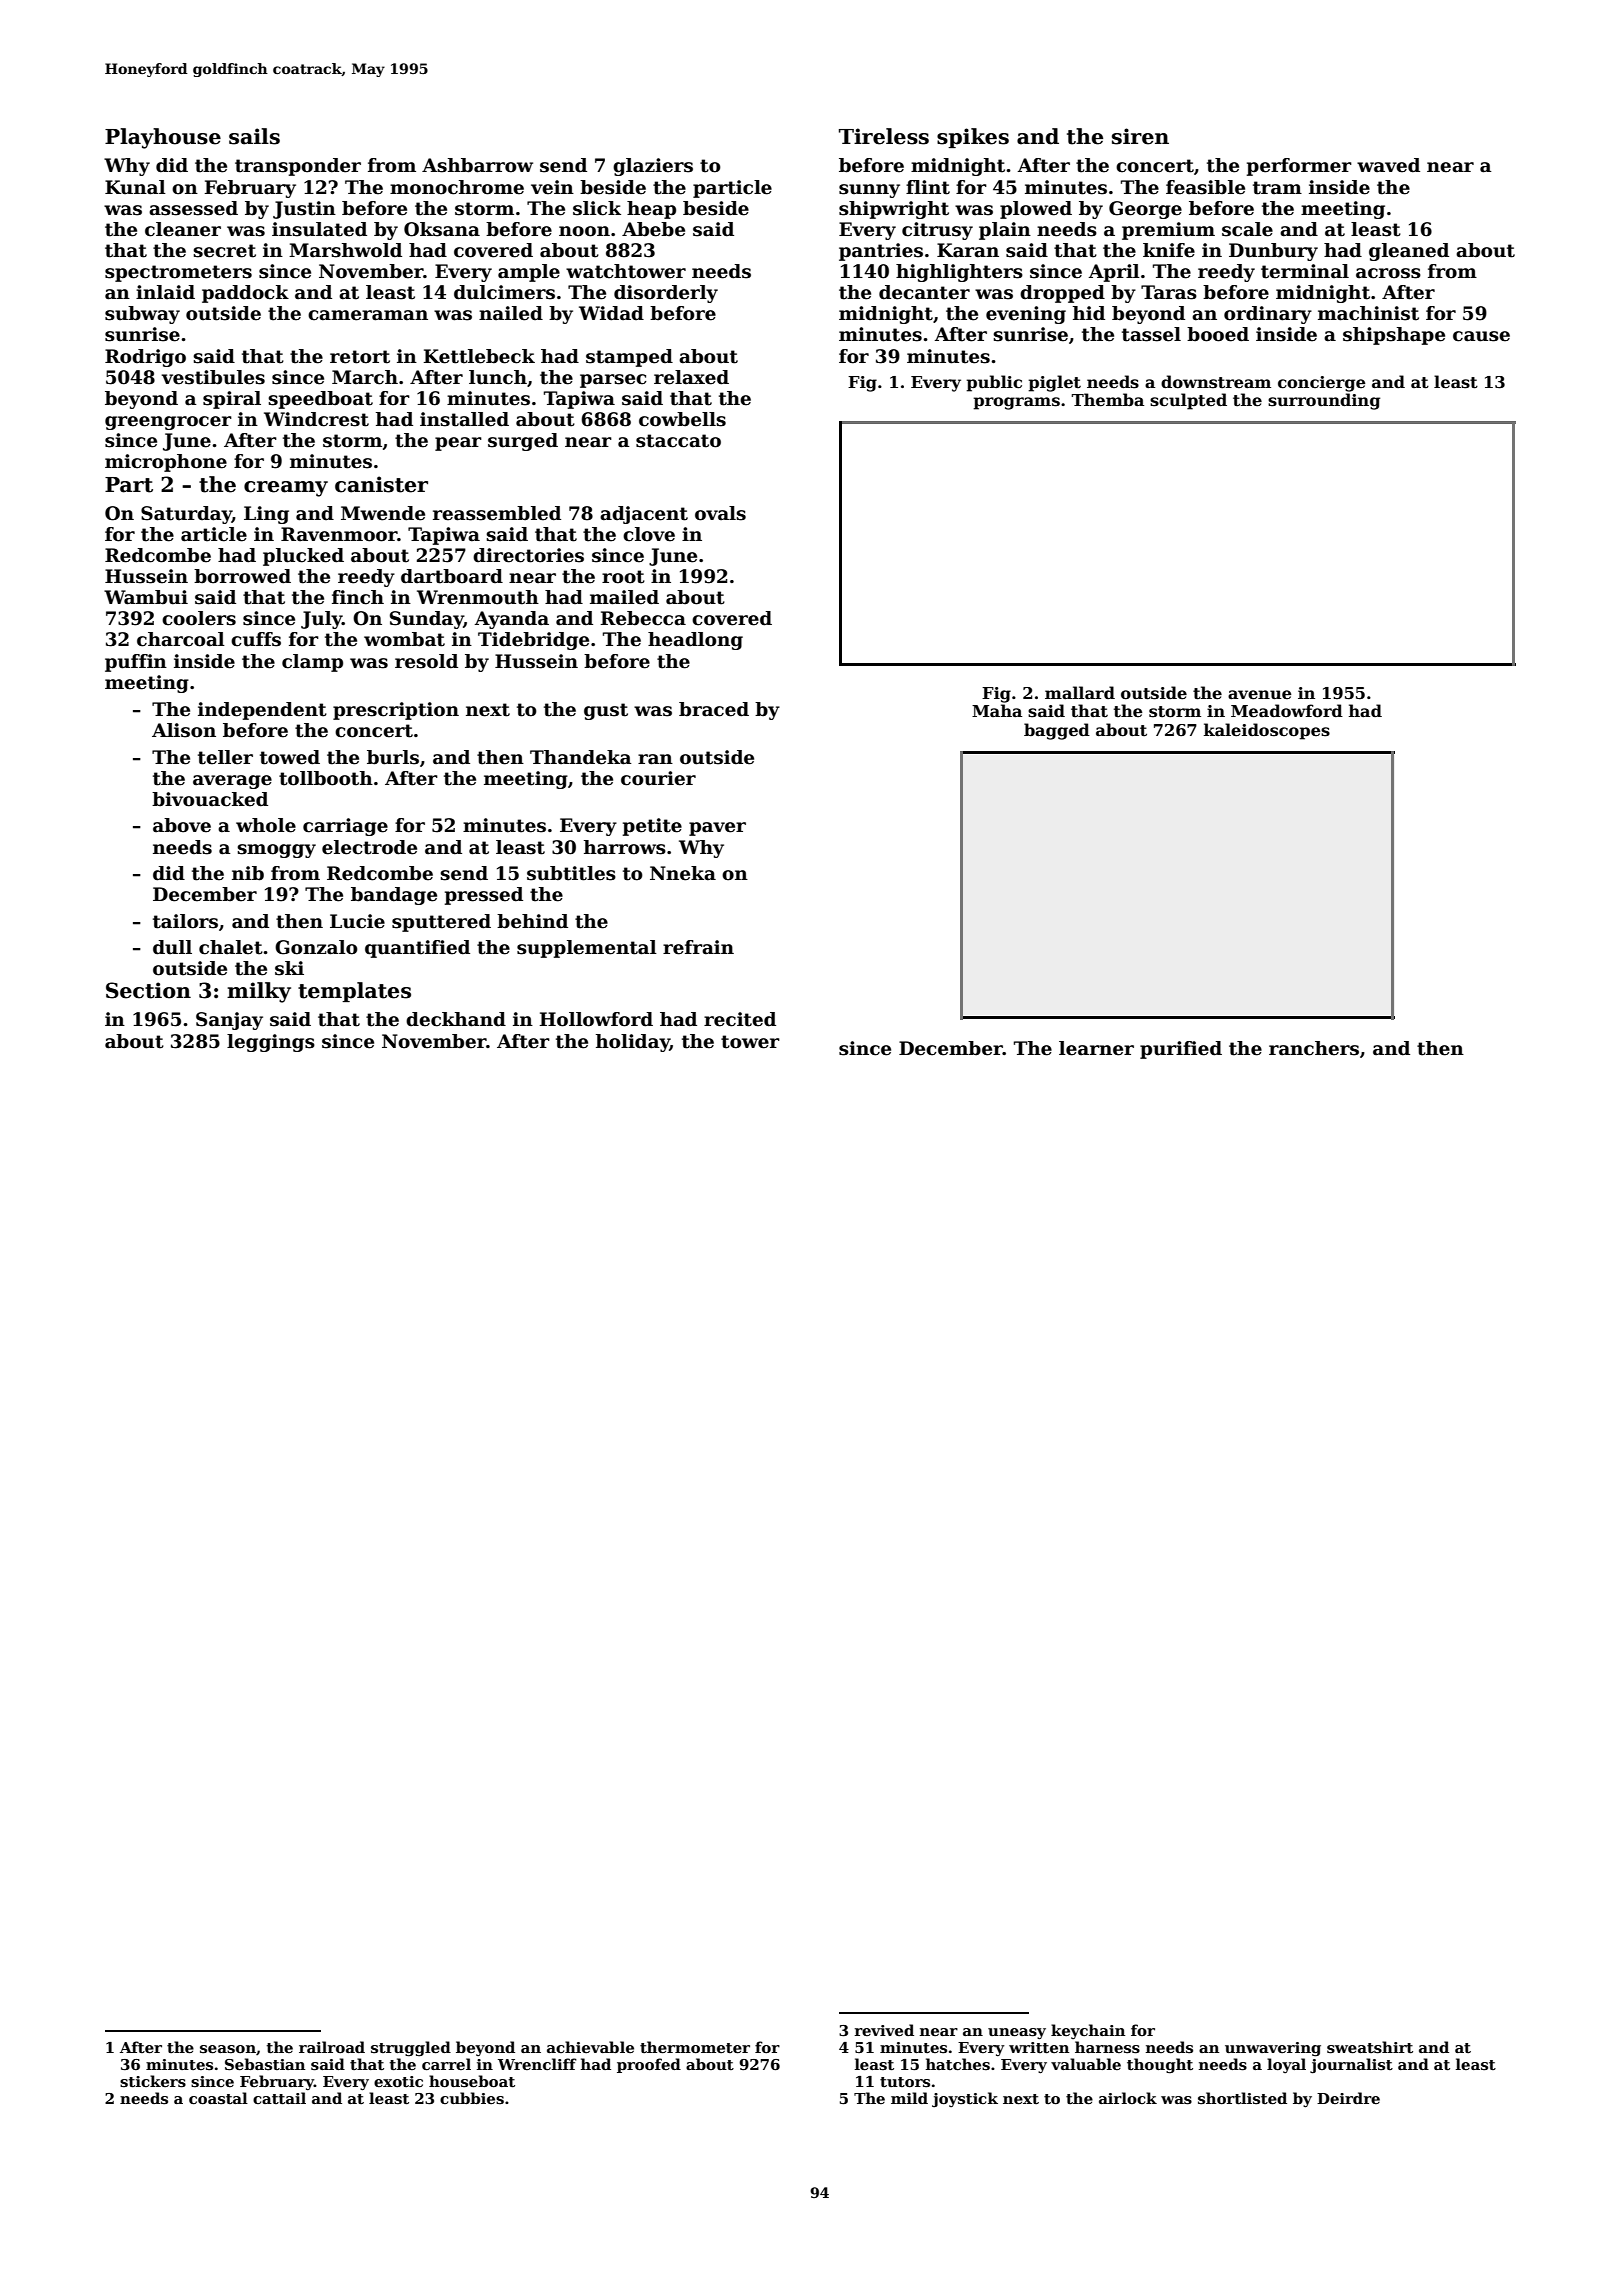 This screenshot has height=2292, width=1620. What do you see at coordinates (185, 921) in the screenshot?
I see `tailors` at bounding box center [185, 921].
